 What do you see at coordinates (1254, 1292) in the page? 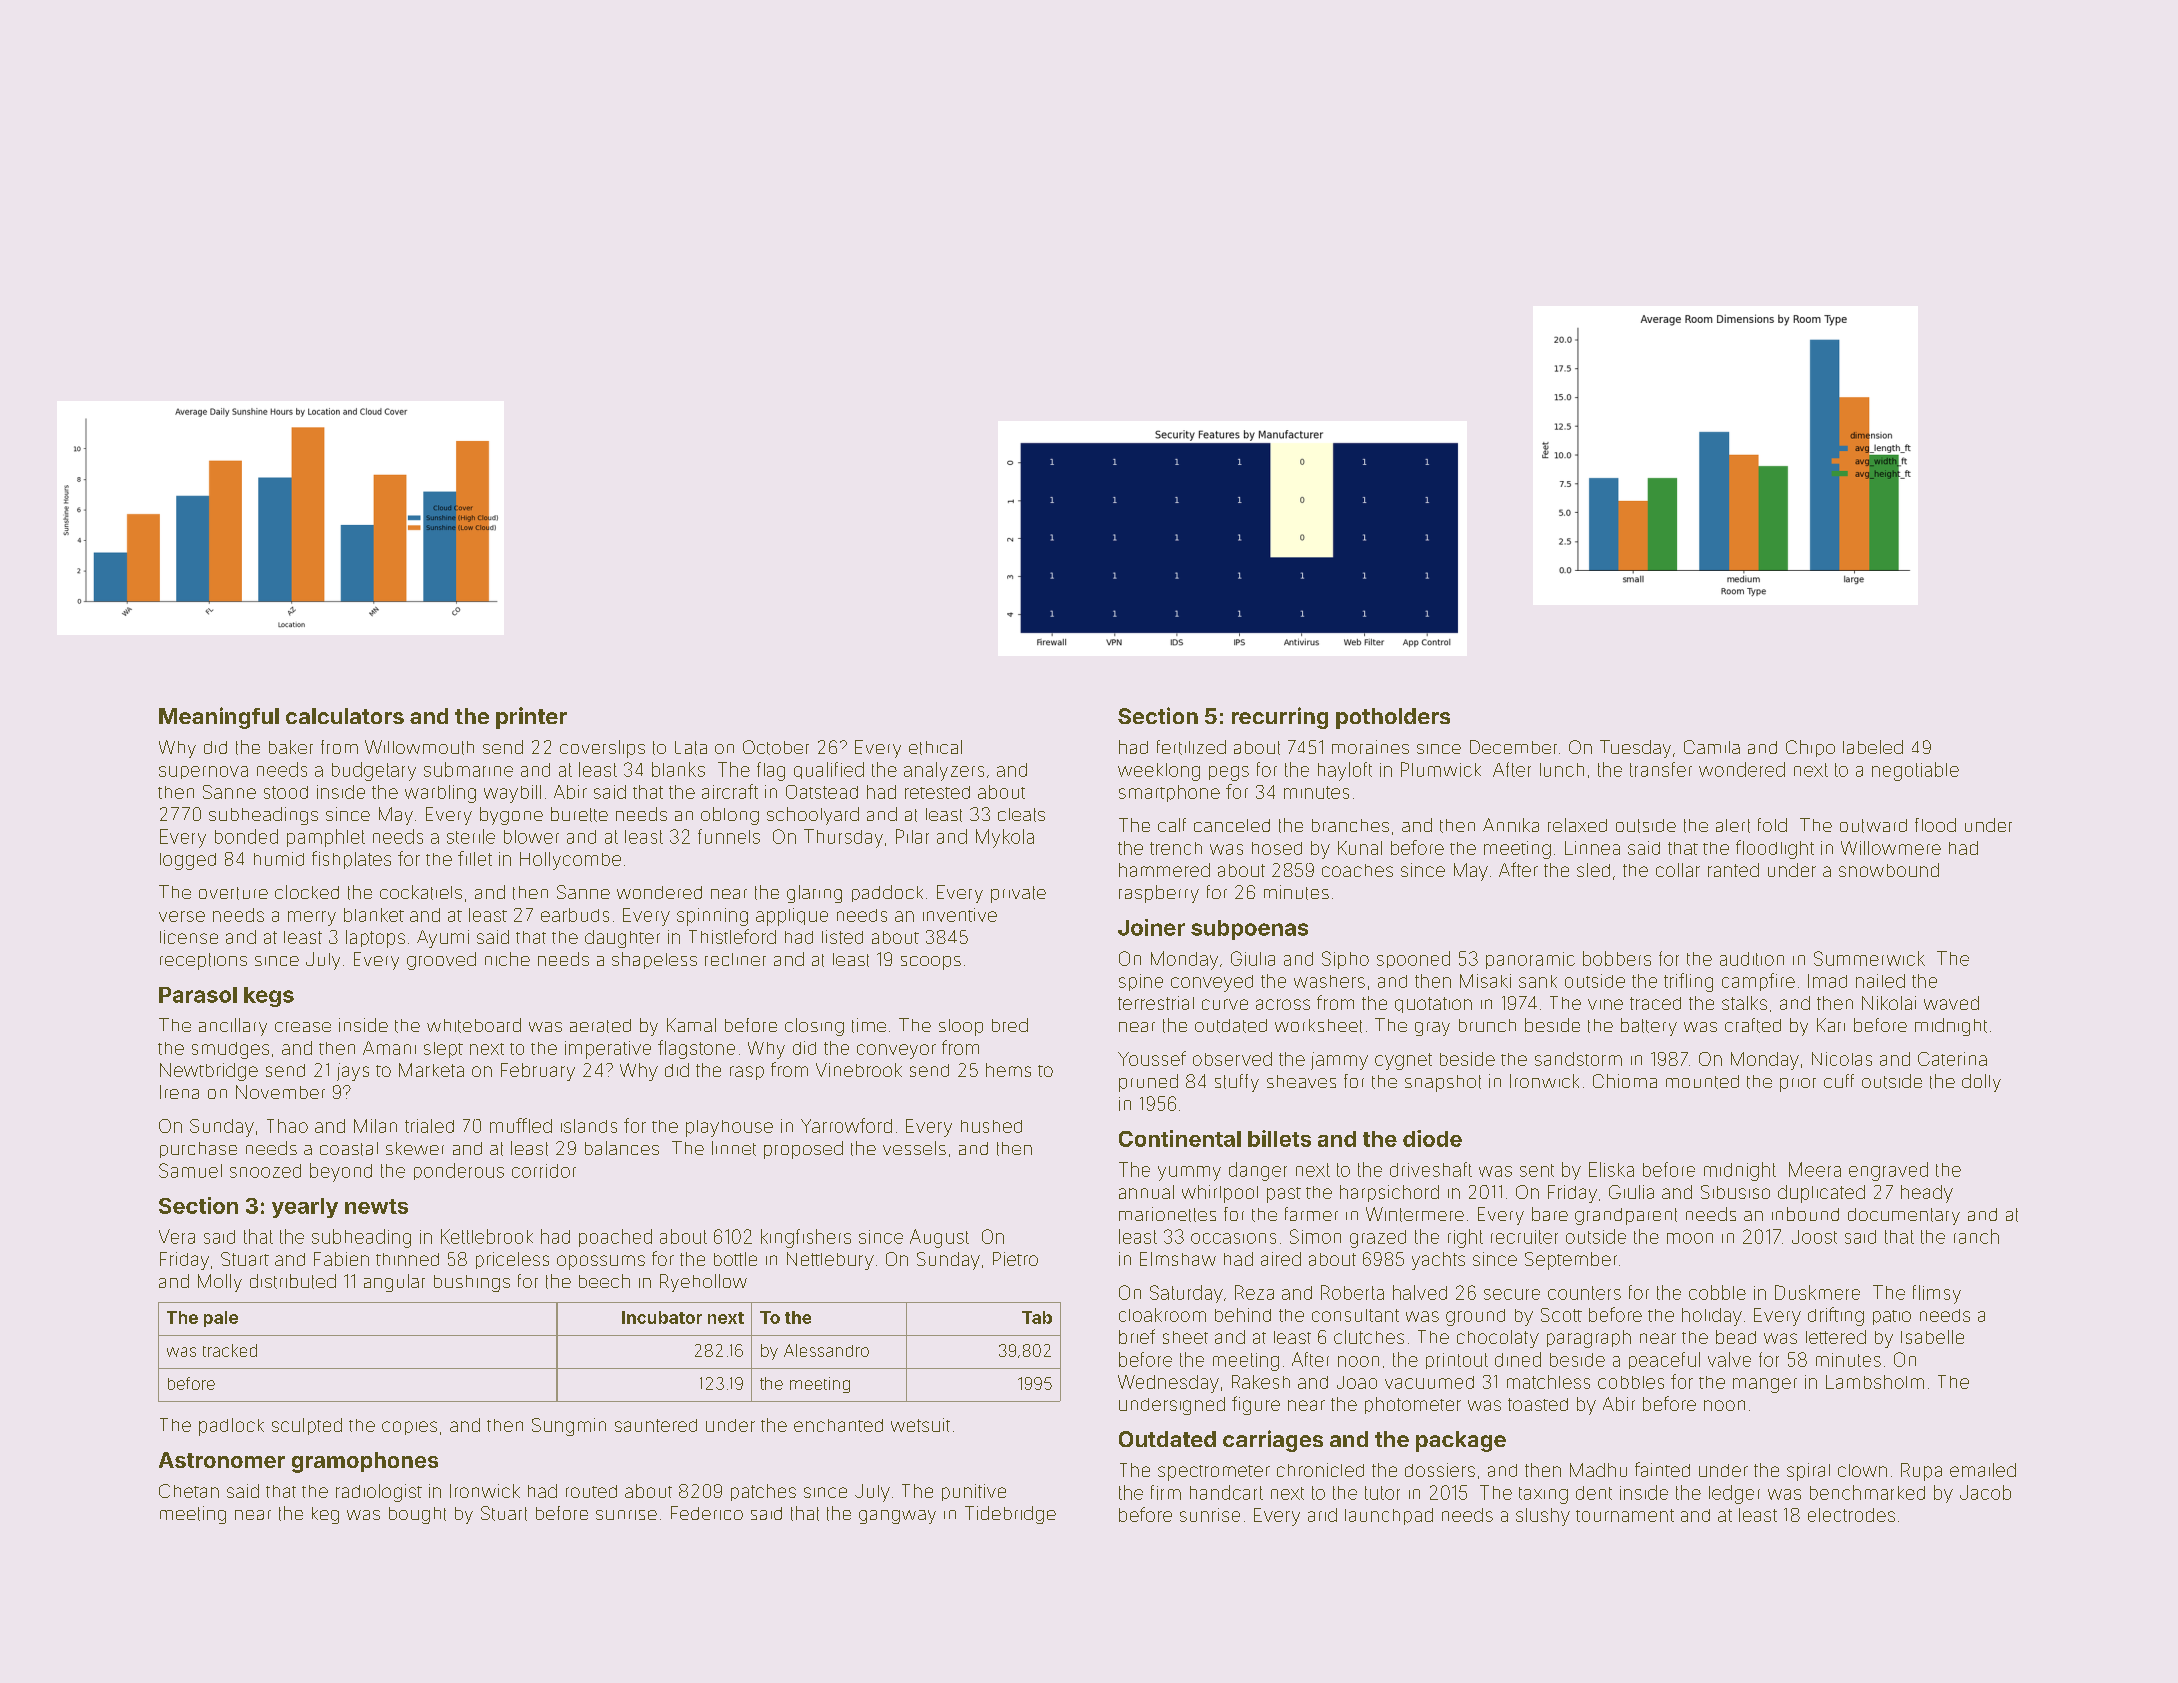
I see `Reza` at bounding box center [1254, 1292].
